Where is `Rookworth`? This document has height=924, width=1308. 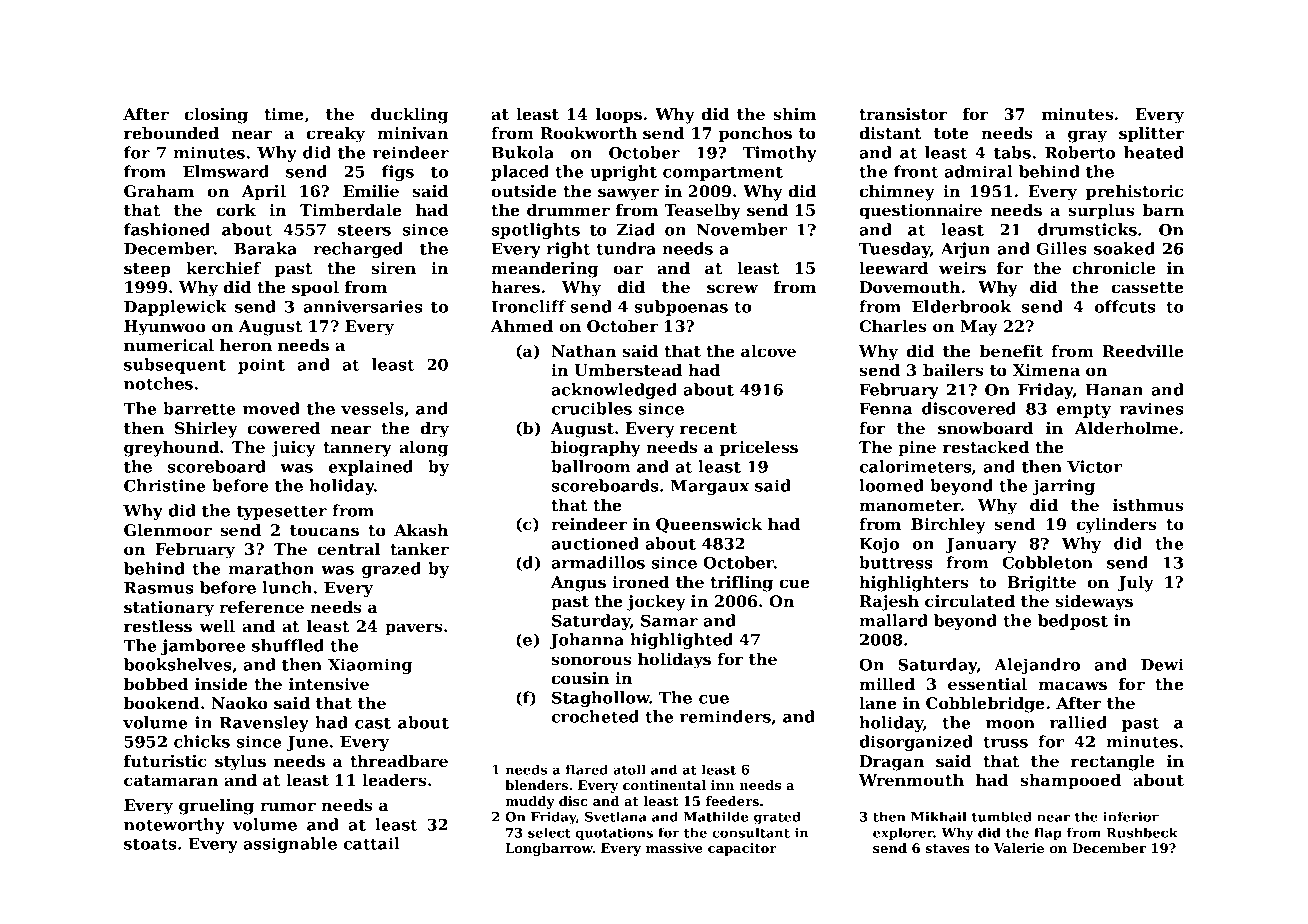 Rookworth is located at coordinates (589, 133).
